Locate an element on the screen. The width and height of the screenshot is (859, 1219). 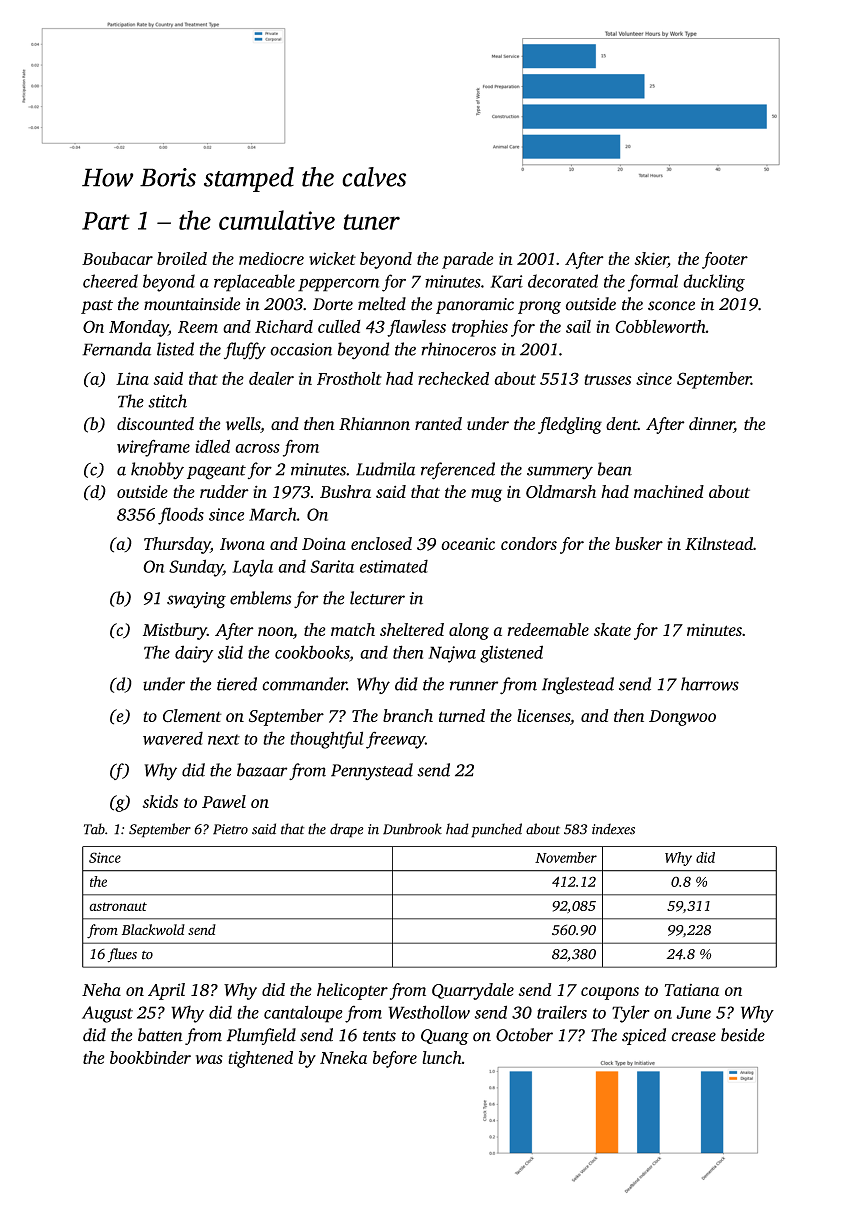
machined is located at coordinates (669, 491).
